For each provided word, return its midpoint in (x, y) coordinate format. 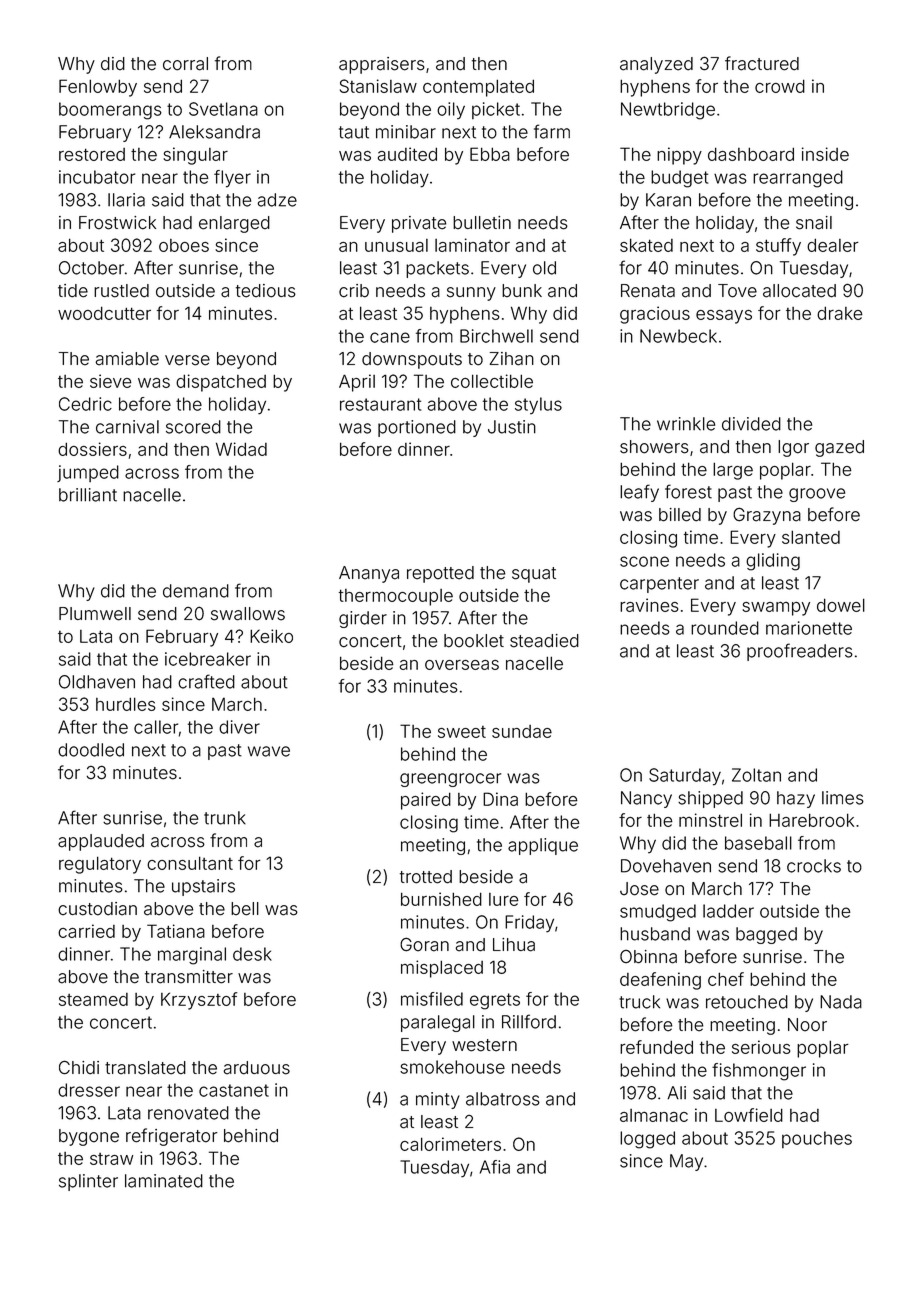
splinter (88, 1182)
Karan (668, 200)
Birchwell (496, 336)
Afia (495, 1167)
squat (534, 575)
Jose (639, 889)
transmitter (189, 977)
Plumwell (95, 614)
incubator (97, 177)
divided (751, 424)
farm (552, 131)
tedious (266, 291)
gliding (773, 562)
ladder (728, 911)
